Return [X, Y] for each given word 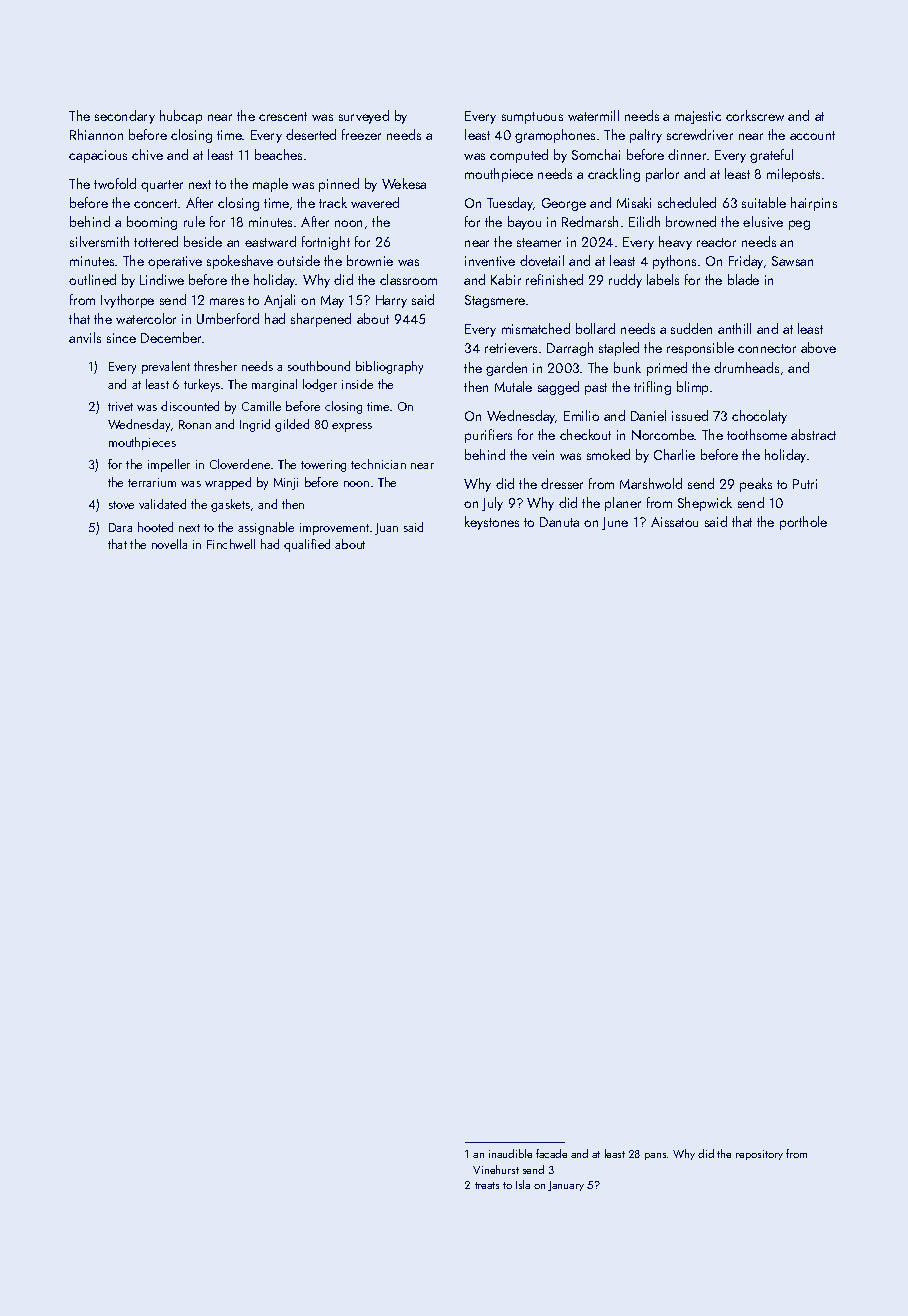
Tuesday [510, 204]
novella [169, 544]
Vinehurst [496, 1169]
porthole [803, 523]
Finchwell [231, 544]
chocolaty [759, 417]
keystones [492, 523]
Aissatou [674, 522]
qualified [307, 545]
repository [759, 1155]
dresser [562, 483]
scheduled [687, 202]
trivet [120, 406]
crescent [283, 116]
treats [487, 1185]
